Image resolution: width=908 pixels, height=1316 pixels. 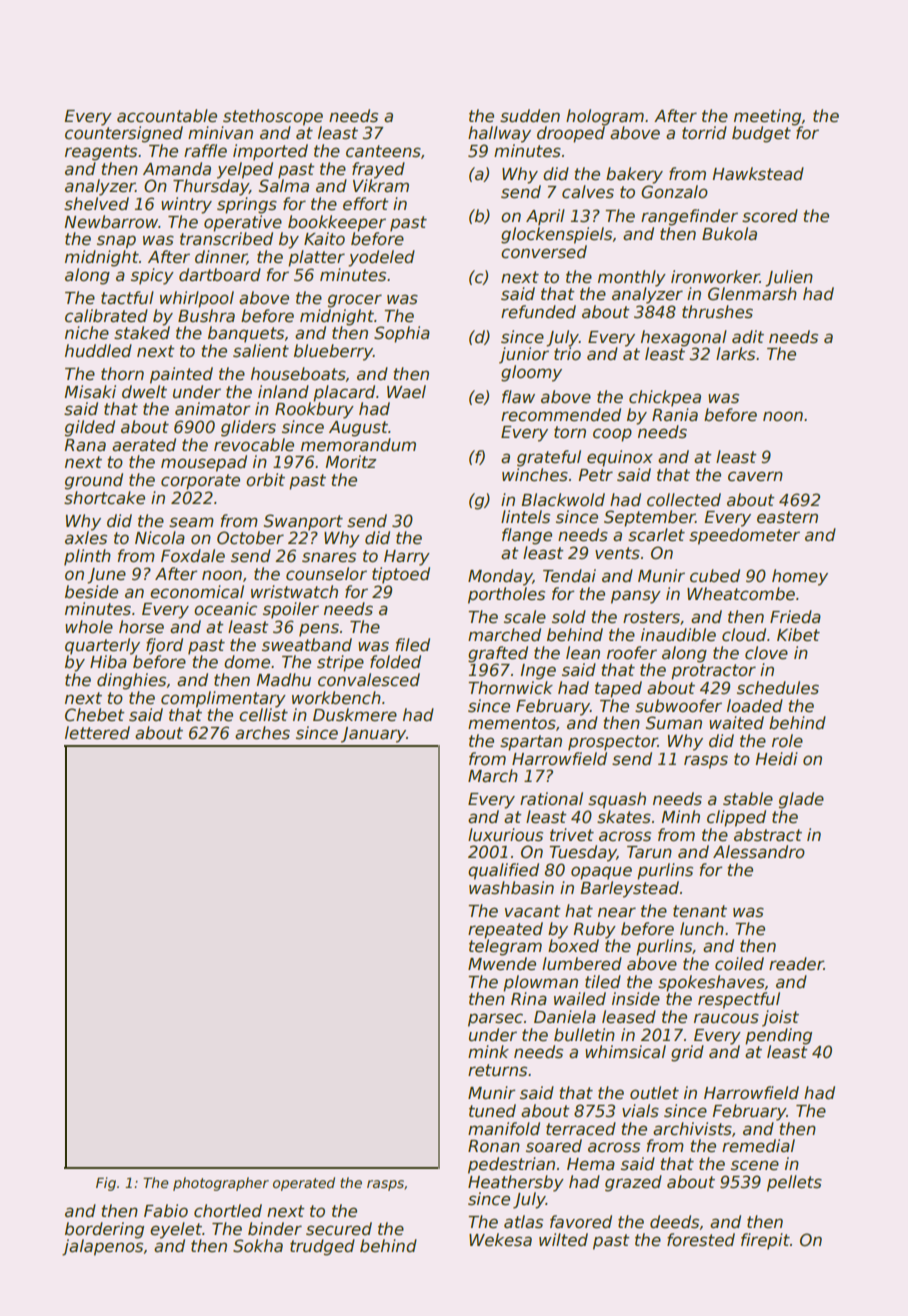 What do you see at coordinates (258, 1246) in the document?
I see `Sokha` at bounding box center [258, 1246].
